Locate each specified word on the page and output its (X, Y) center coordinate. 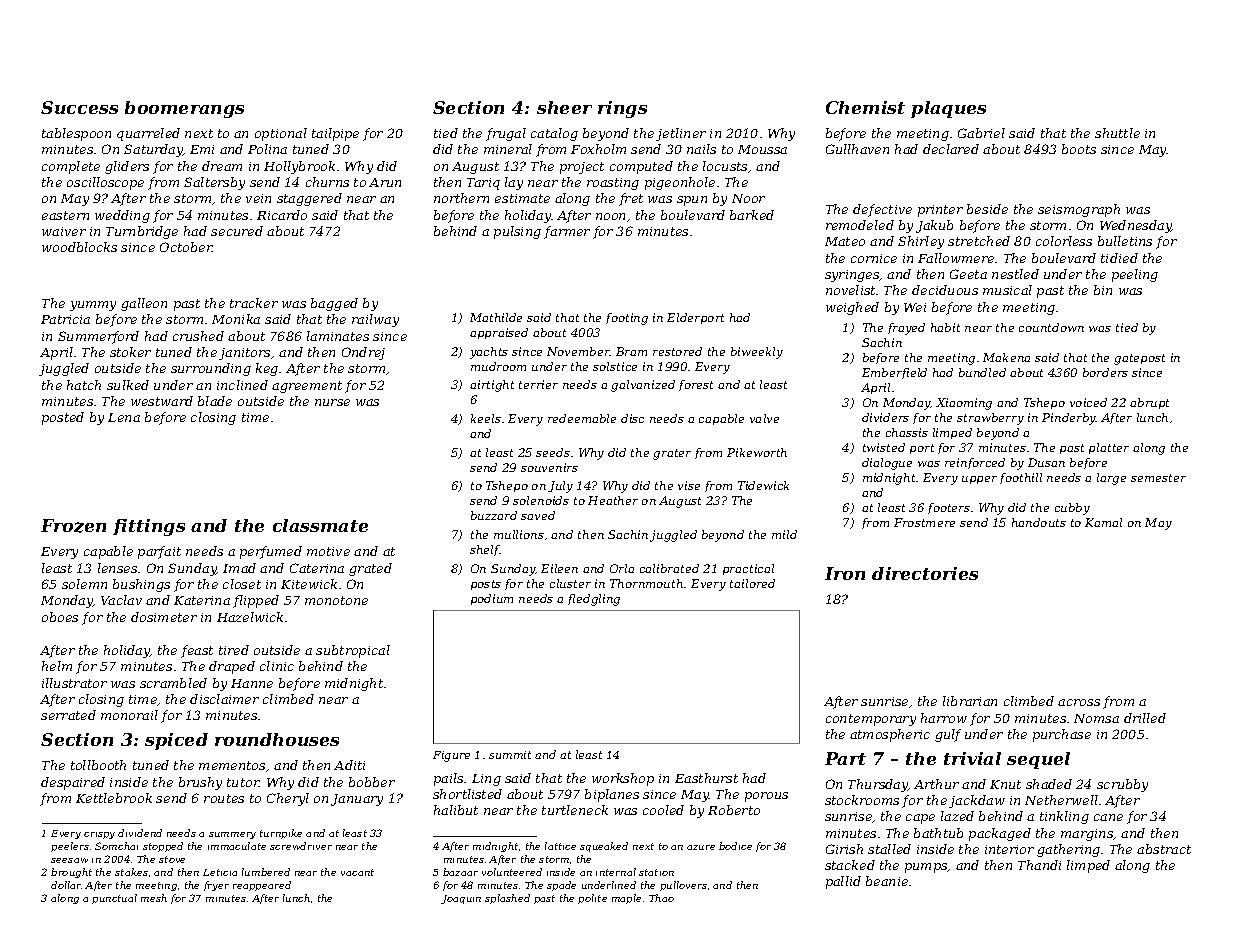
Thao (661, 898)
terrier (538, 384)
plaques (948, 109)
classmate (320, 525)
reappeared (262, 886)
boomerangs (184, 109)
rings (622, 109)
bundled (982, 372)
